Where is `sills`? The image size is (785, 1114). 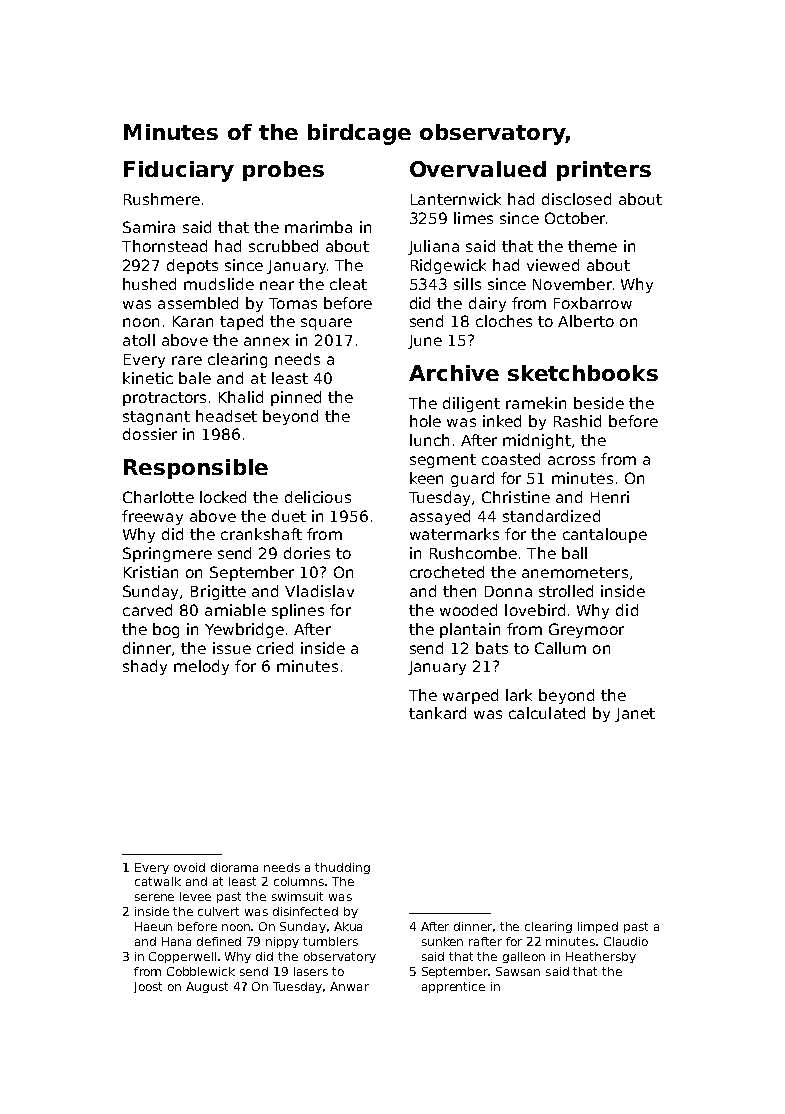 sills is located at coordinates (467, 284).
